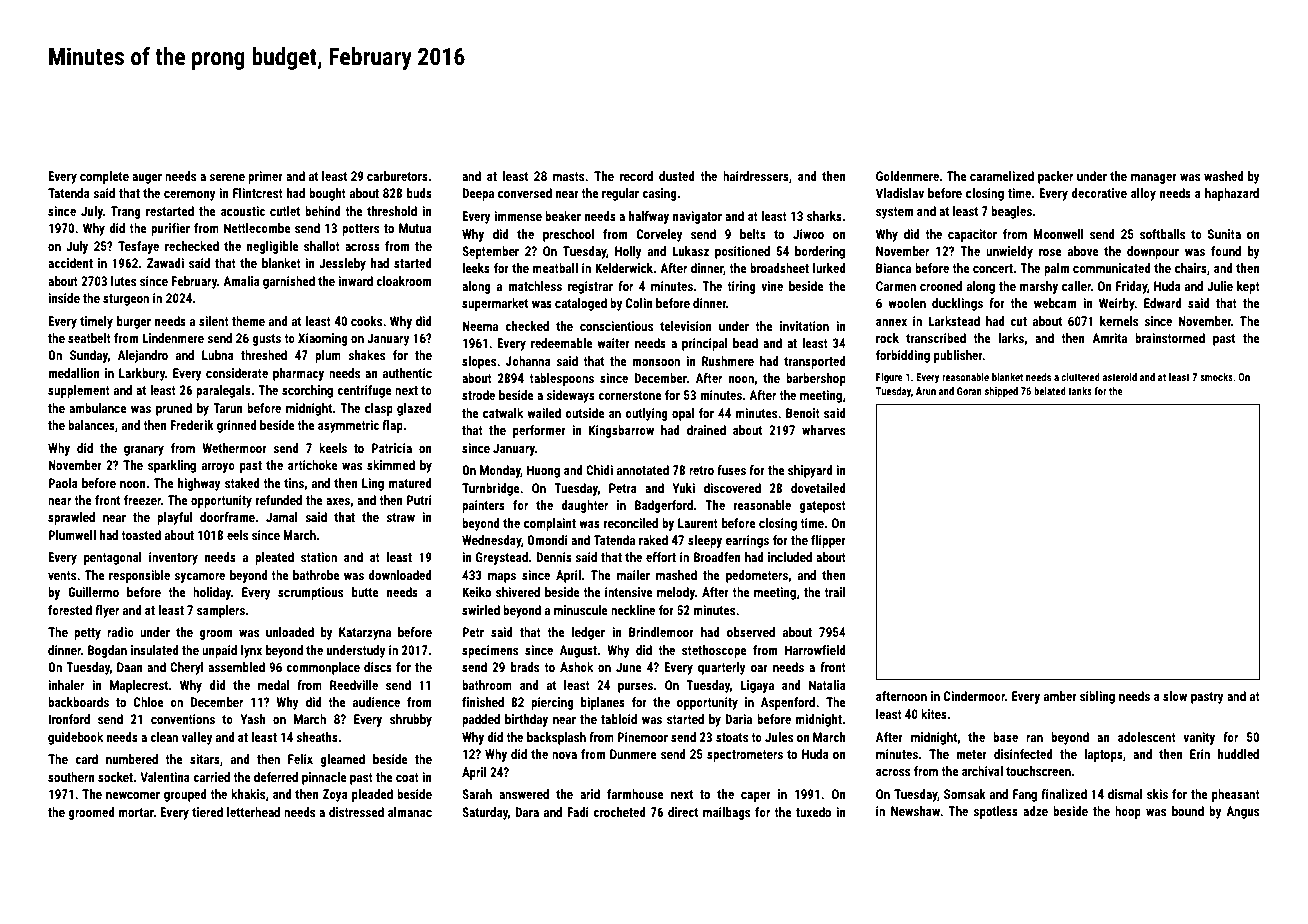  Describe the element at coordinates (164, 737) in the screenshot. I see `clean` at that location.
